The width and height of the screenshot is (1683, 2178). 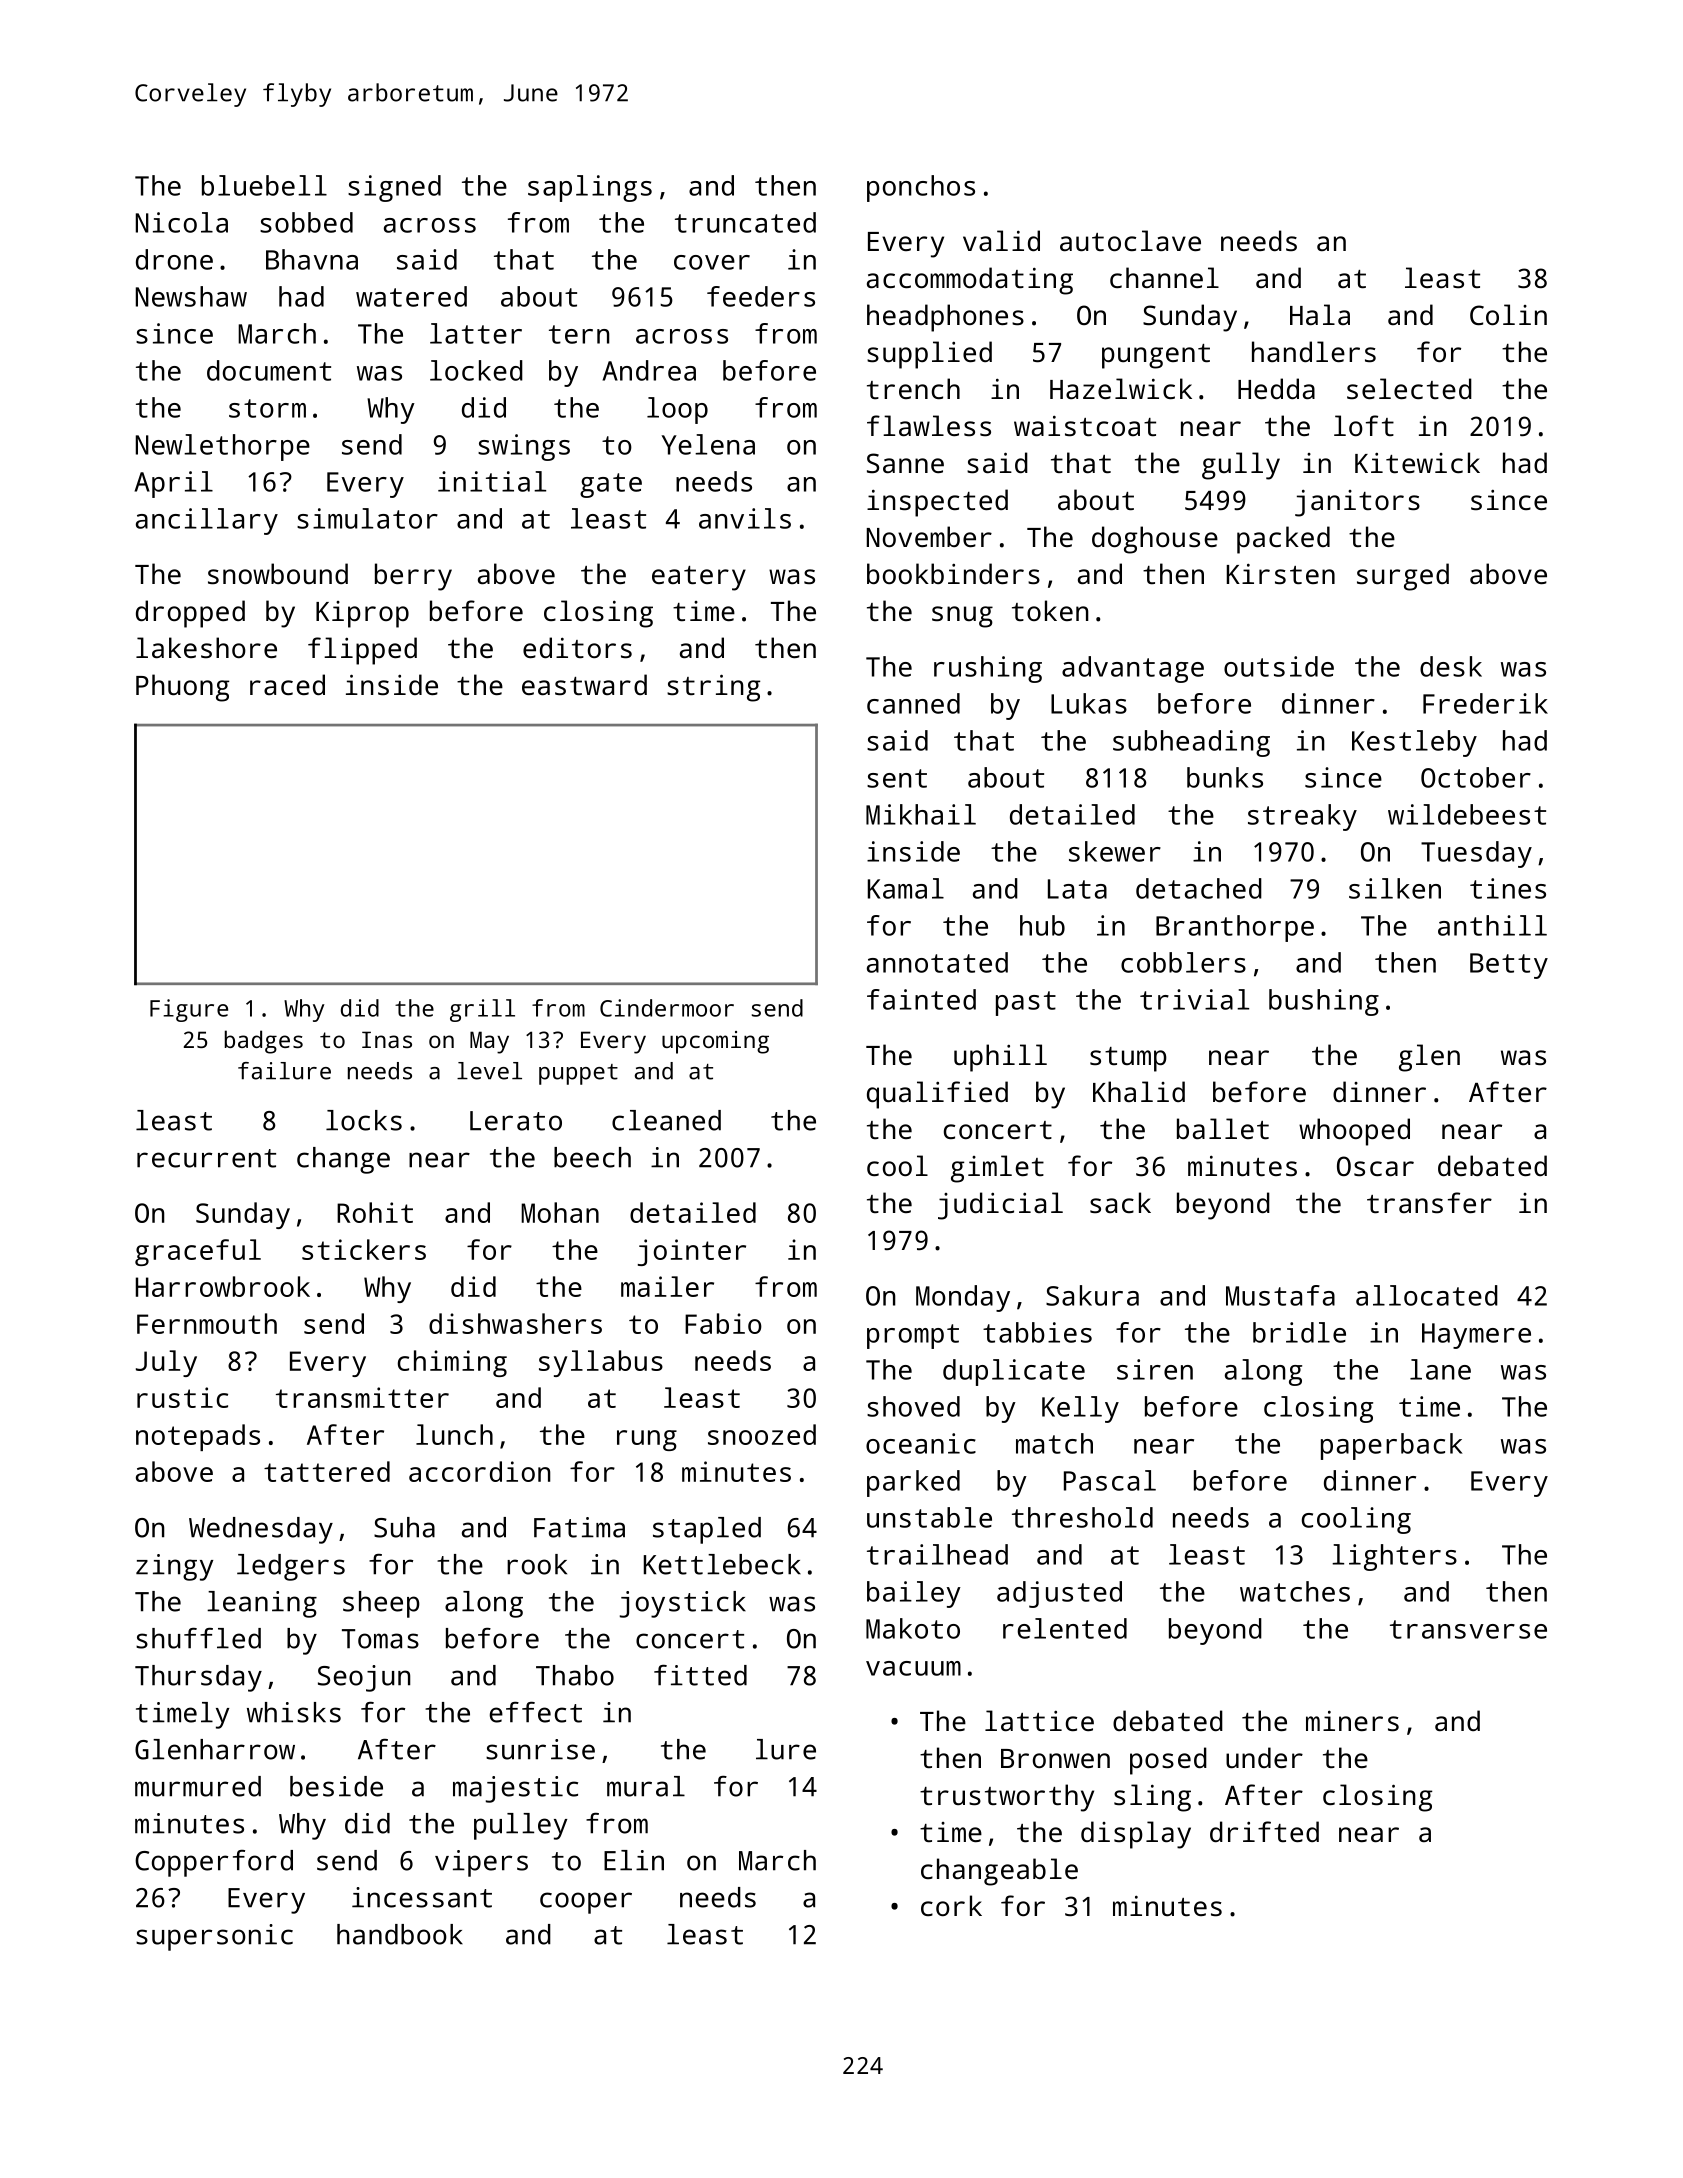 What do you see at coordinates (1155, 1369) in the screenshot?
I see `siren` at bounding box center [1155, 1369].
